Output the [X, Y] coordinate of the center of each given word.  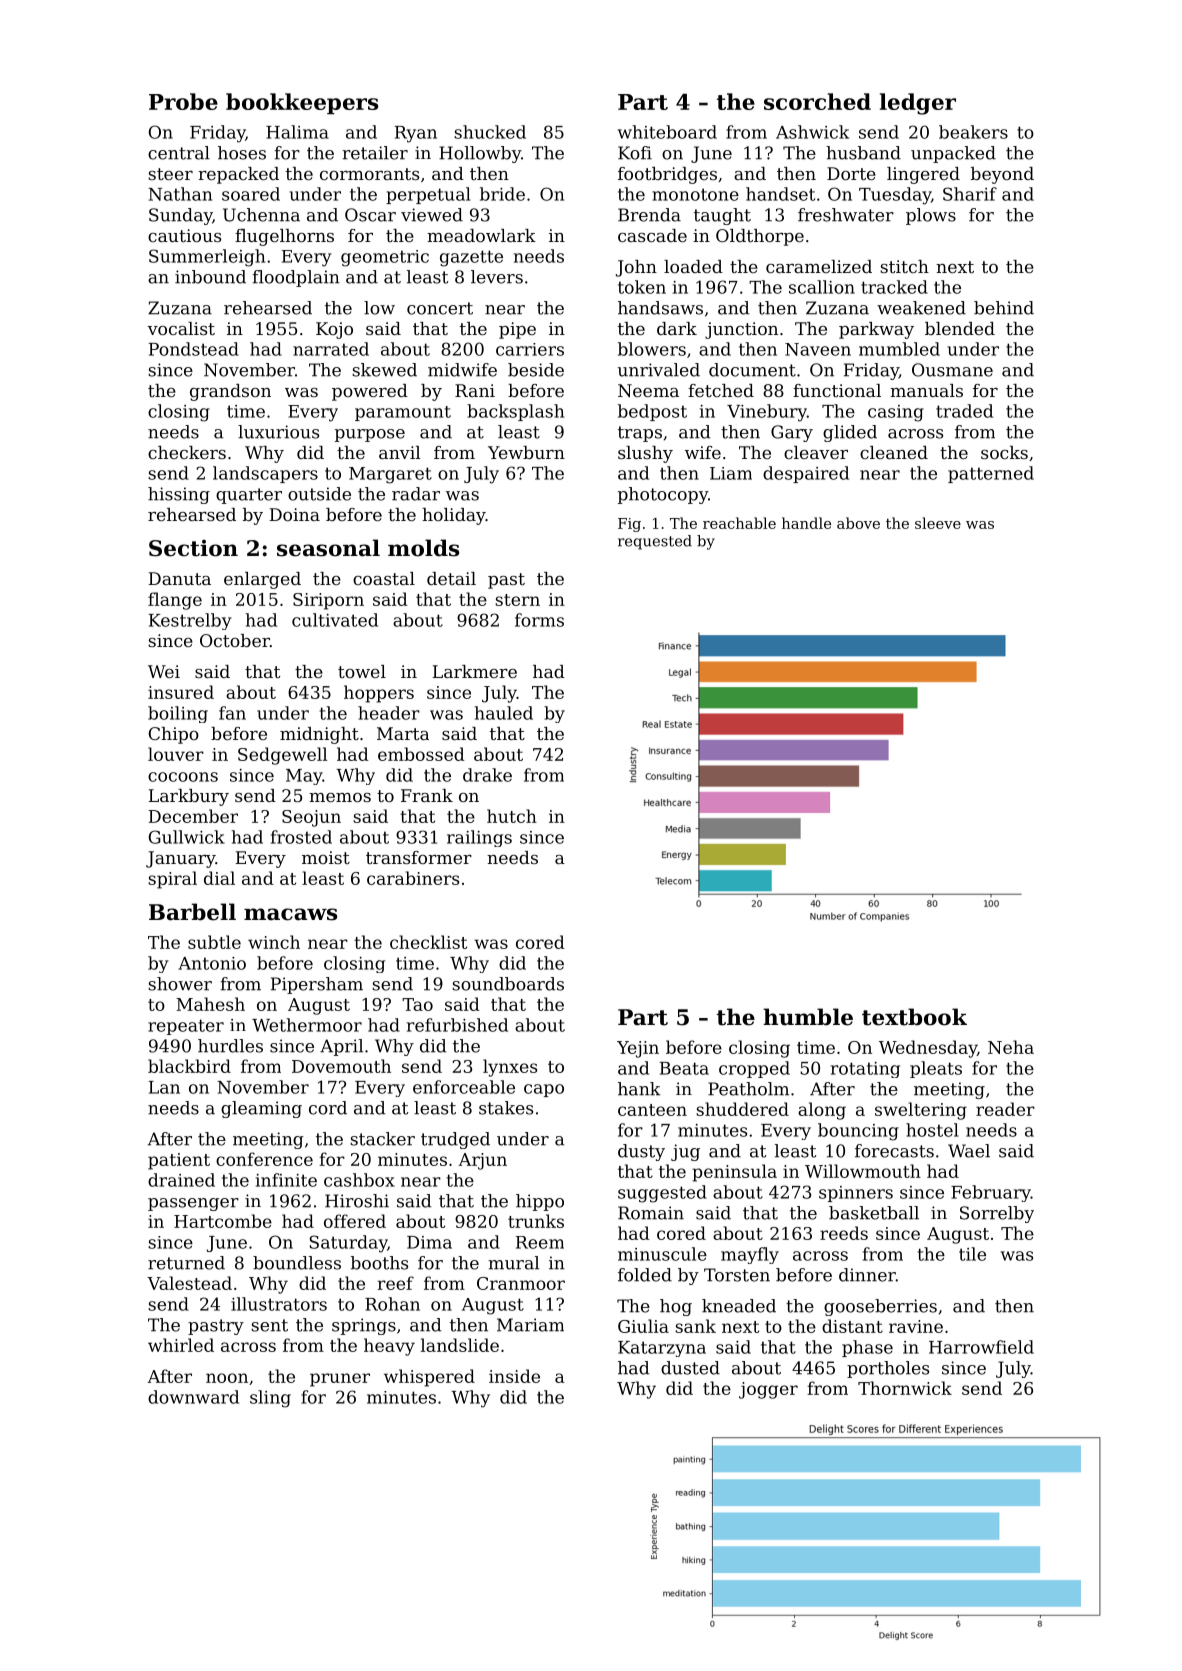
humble [808, 1017]
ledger [918, 104]
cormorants [369, 174]
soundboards [508, 984]
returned [186, 1263]
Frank [427, 795]
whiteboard [667, 132]
